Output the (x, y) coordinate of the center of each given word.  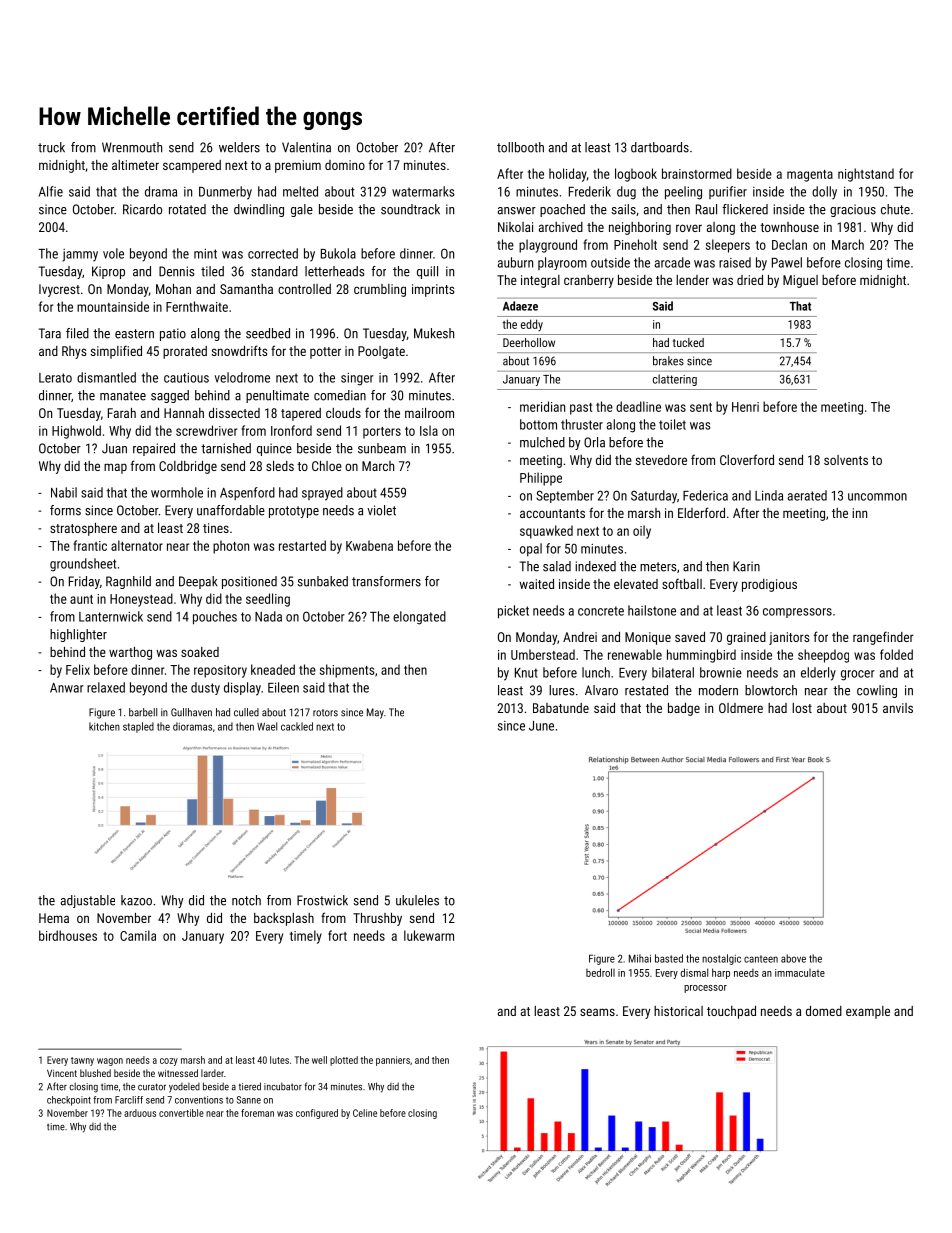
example (868, 1012)
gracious (853, 210)
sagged (170, 396)
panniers (393, 1061)
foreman (257, 1113)
